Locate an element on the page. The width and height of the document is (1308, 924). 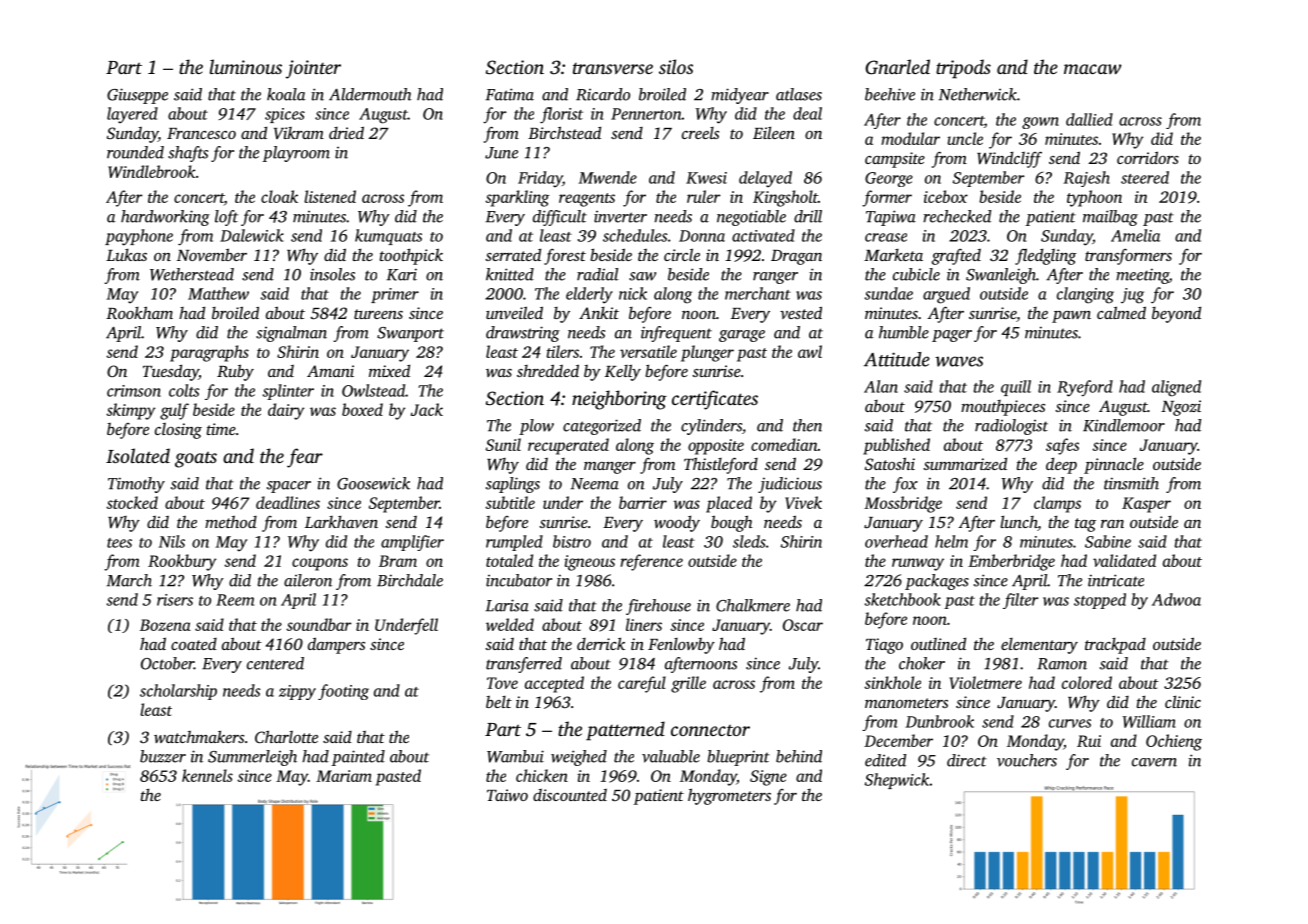
Dalewick is located at coordinates (252, 235).
